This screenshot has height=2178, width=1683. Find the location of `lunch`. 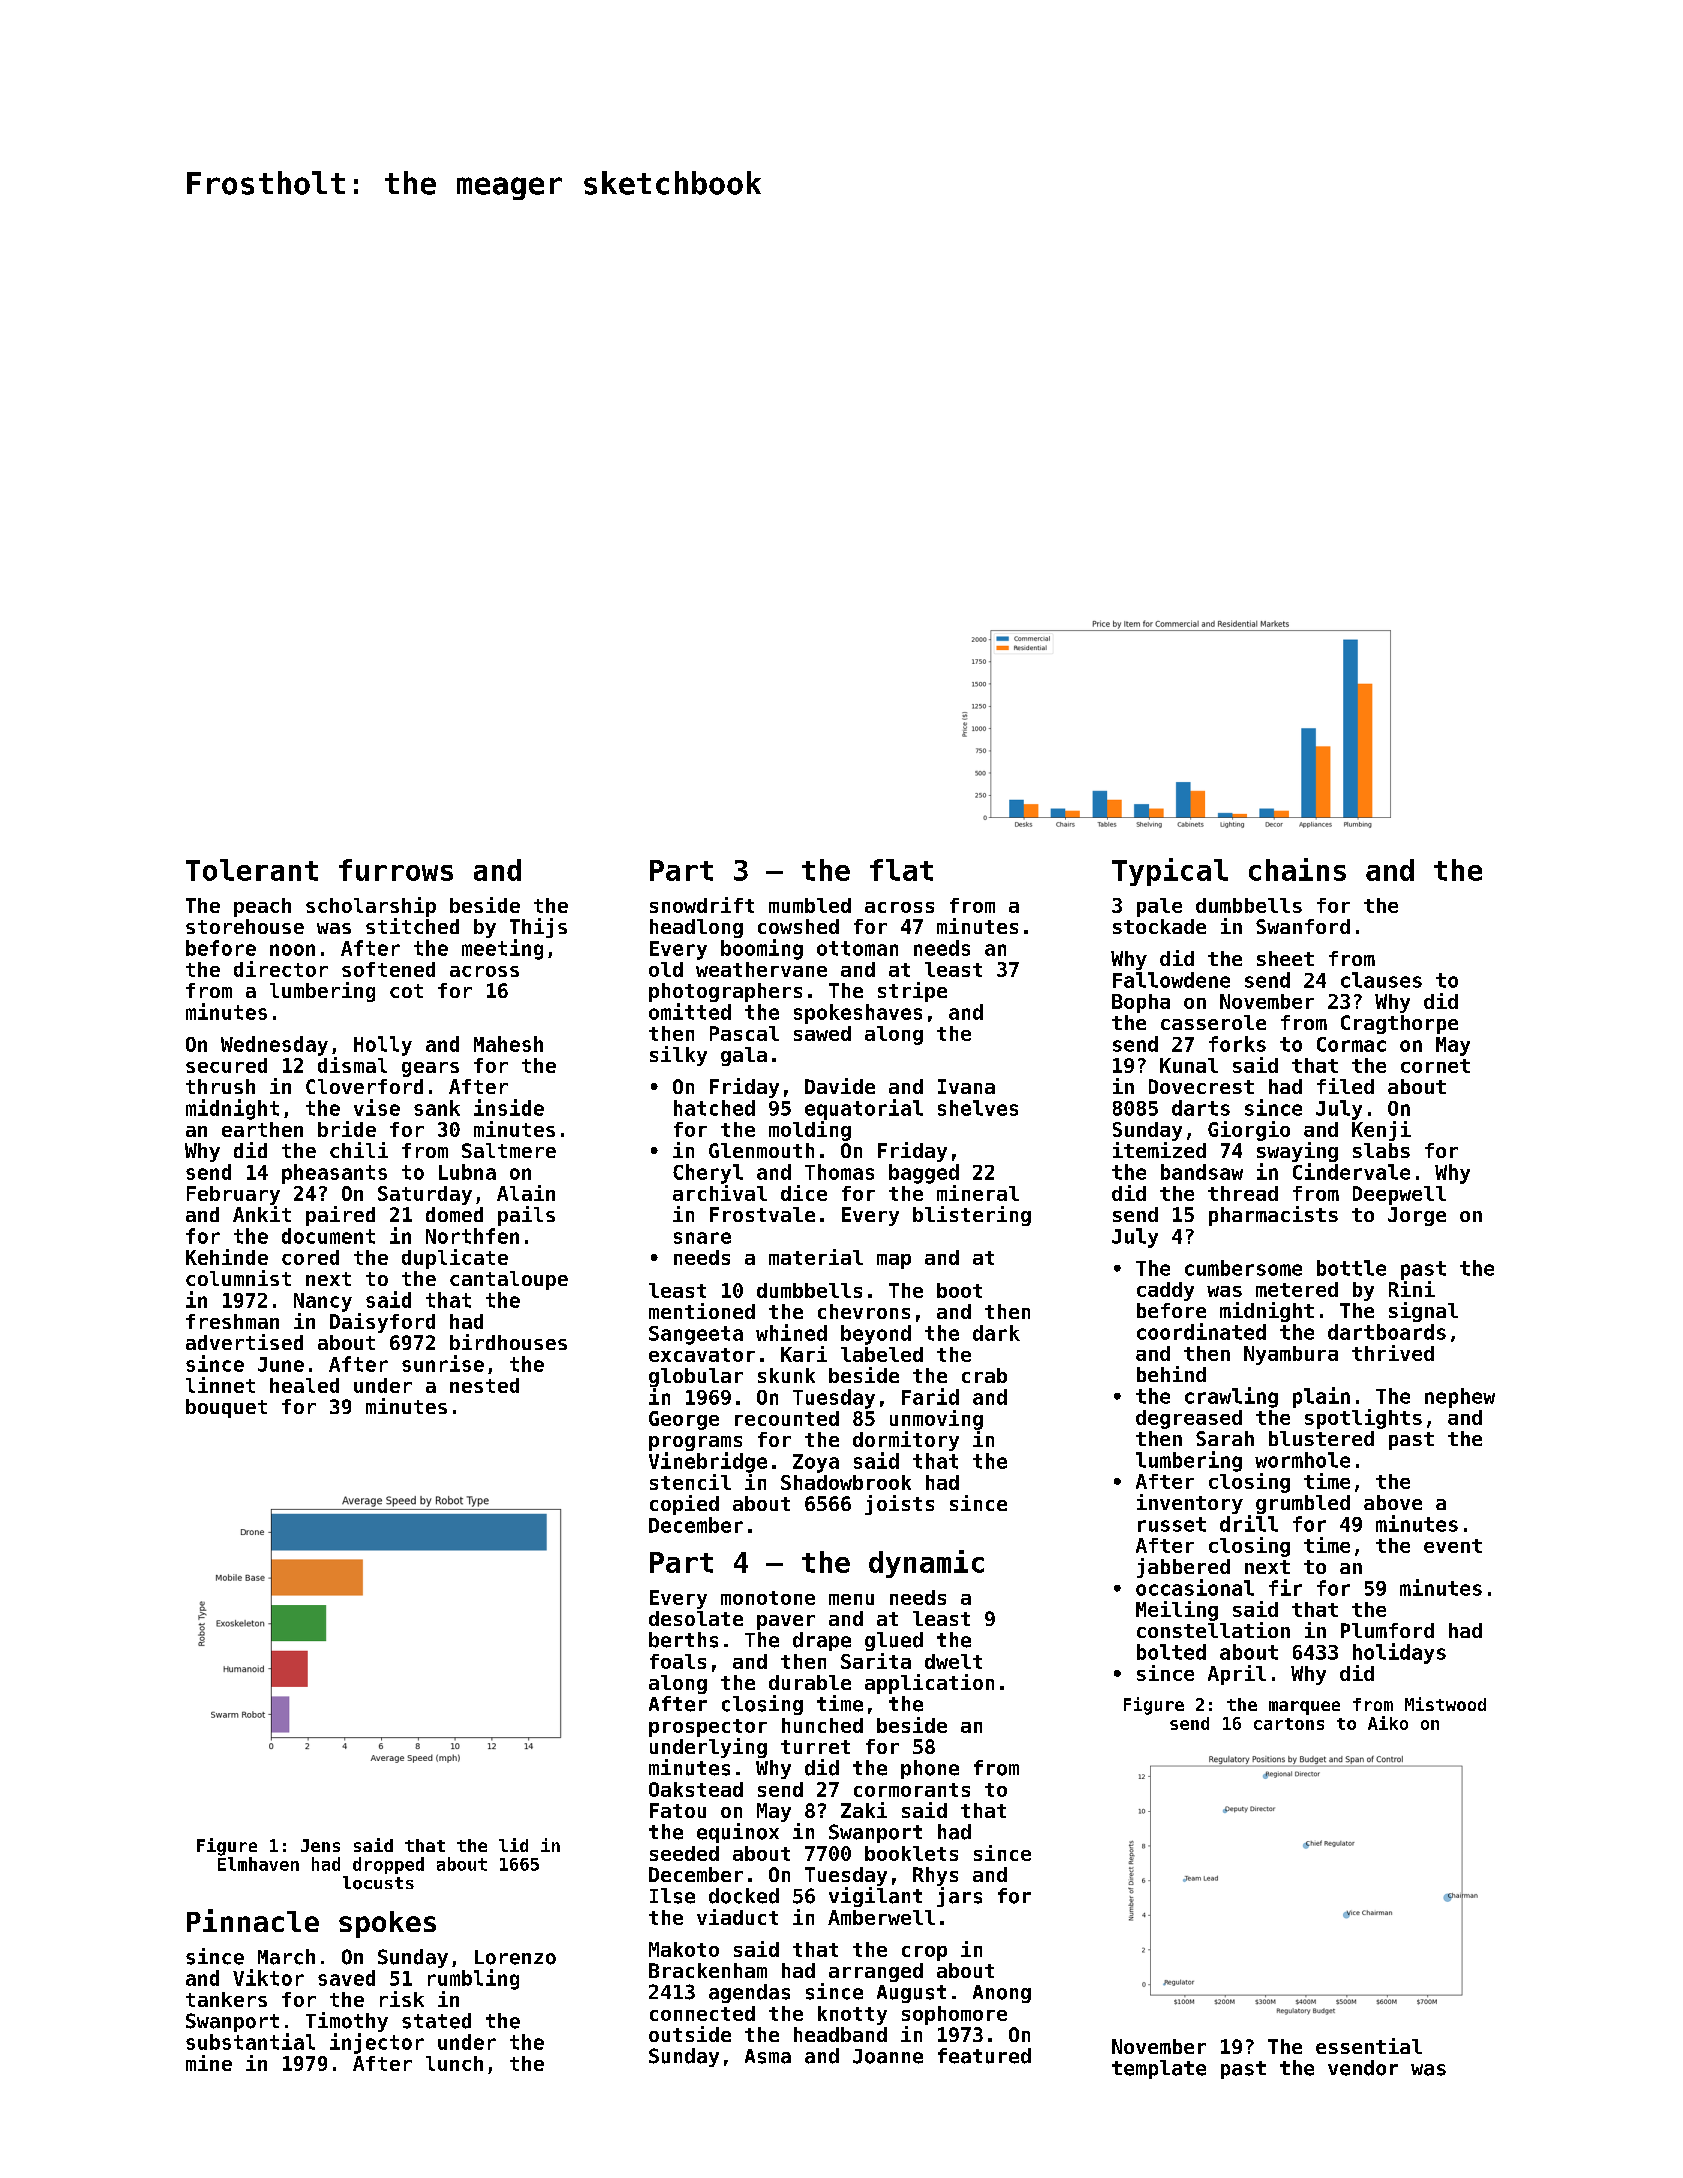

lunch is located at coordinates (454, 2063).
